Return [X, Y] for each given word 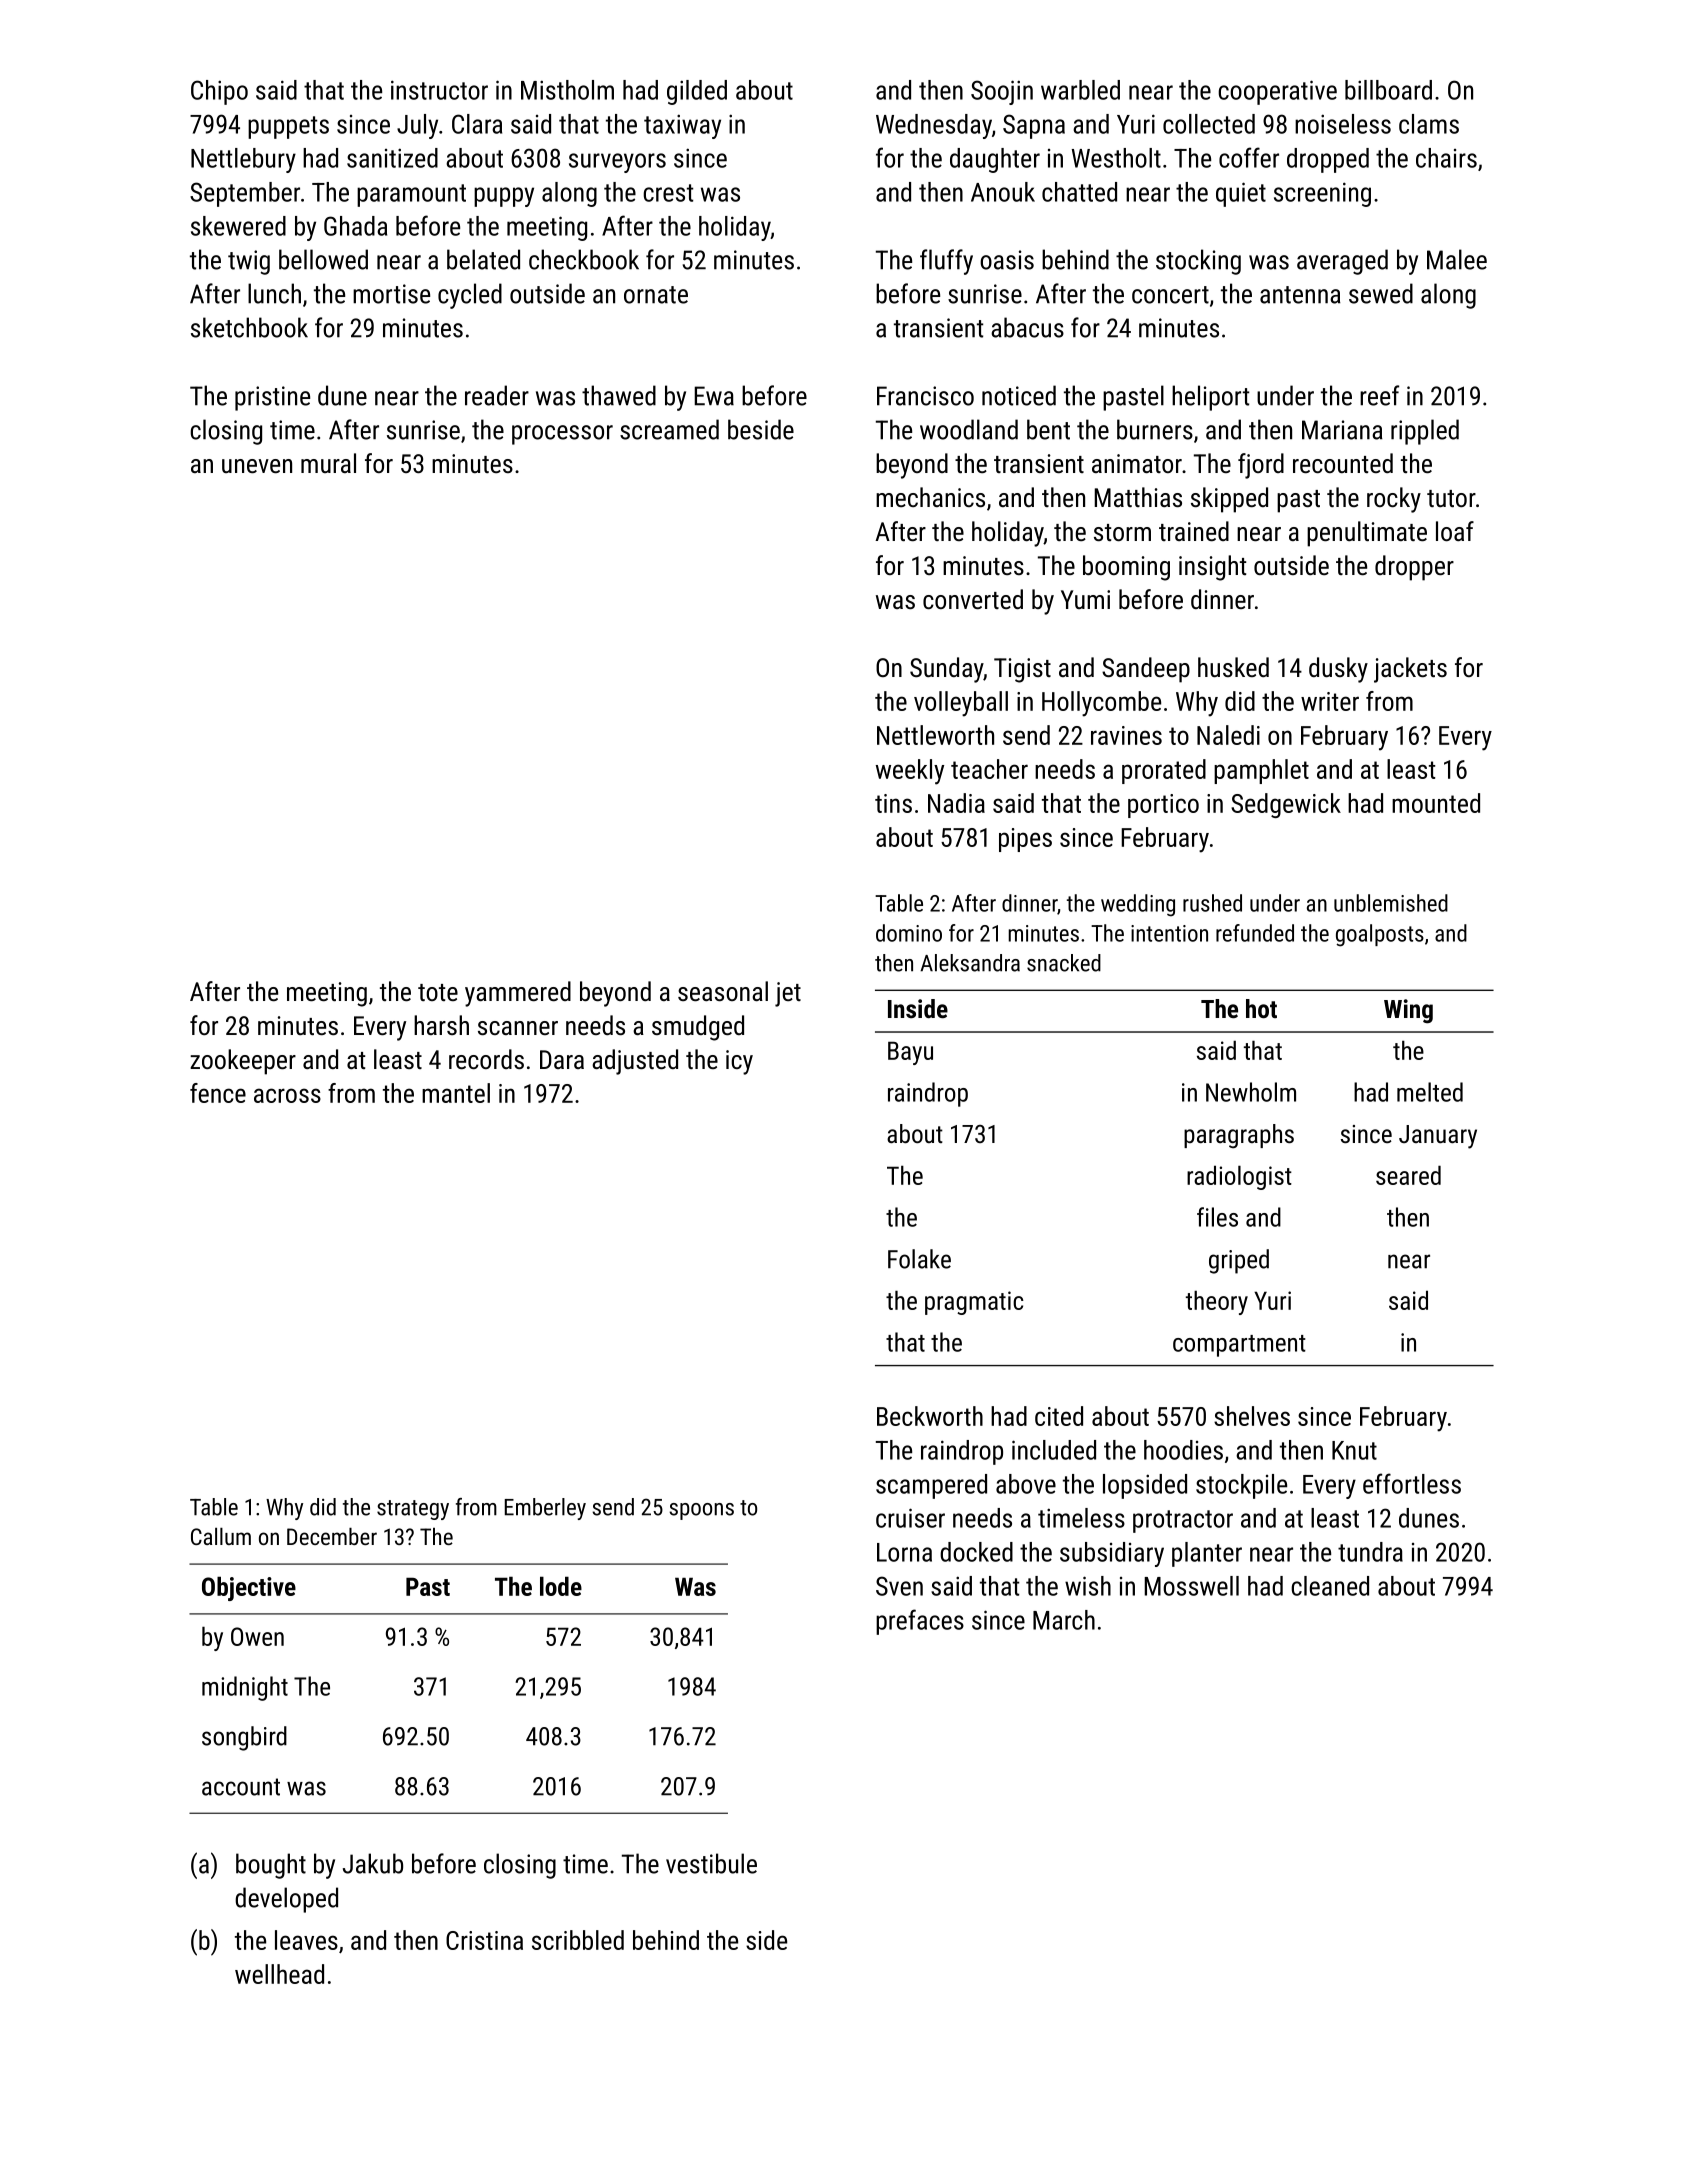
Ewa [714, 396]
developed [286, 1900]
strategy [413, 1510]
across [287, 1095]
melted [1430, 1092]
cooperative [1277, 92]
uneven [257, 466]
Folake [919, 1259]
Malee [1457, 259]
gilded [697, 92]
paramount [411, 195]
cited [1059, 1416]
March [1064, 1620]
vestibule [711, 1863]
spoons [701, 1511]
